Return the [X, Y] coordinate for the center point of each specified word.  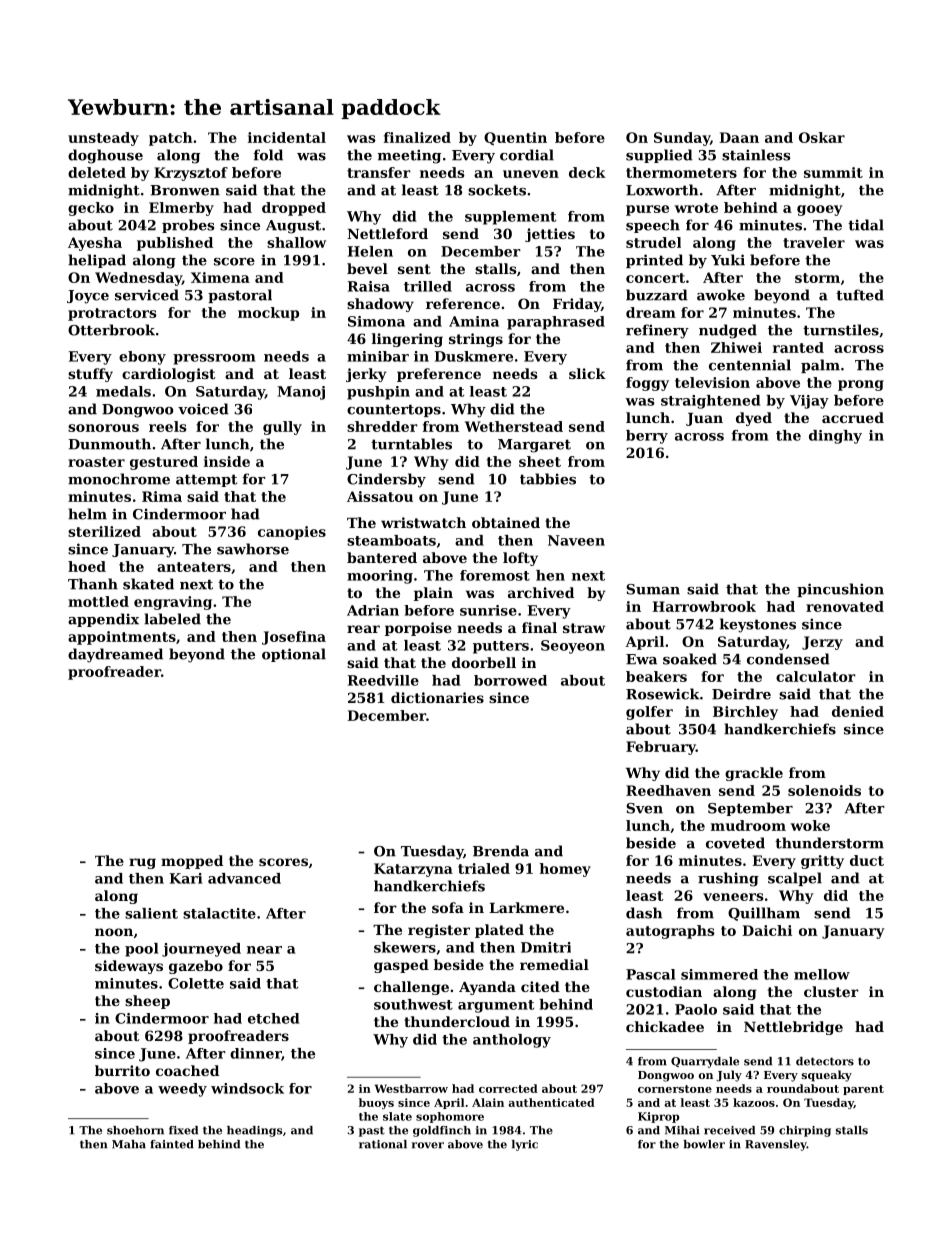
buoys [376, 1103]
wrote [696, 208]
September [750, 809]
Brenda [501, 851]
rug [142, 863]
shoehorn [135, 1130]
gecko [91, 209]
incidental [287, 137]
